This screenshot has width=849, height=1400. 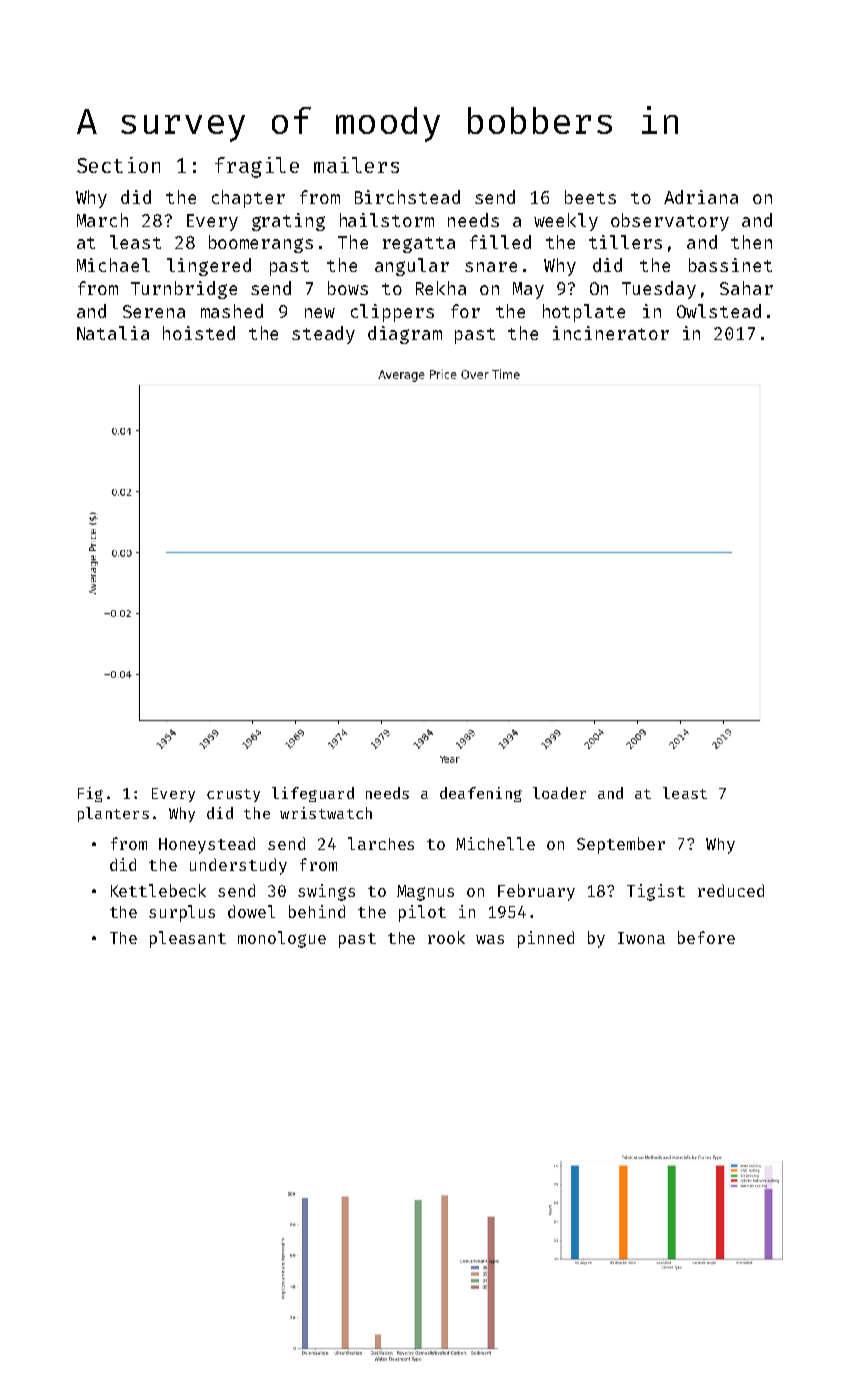 I want to click on planters, so click(x=113, y=814).
